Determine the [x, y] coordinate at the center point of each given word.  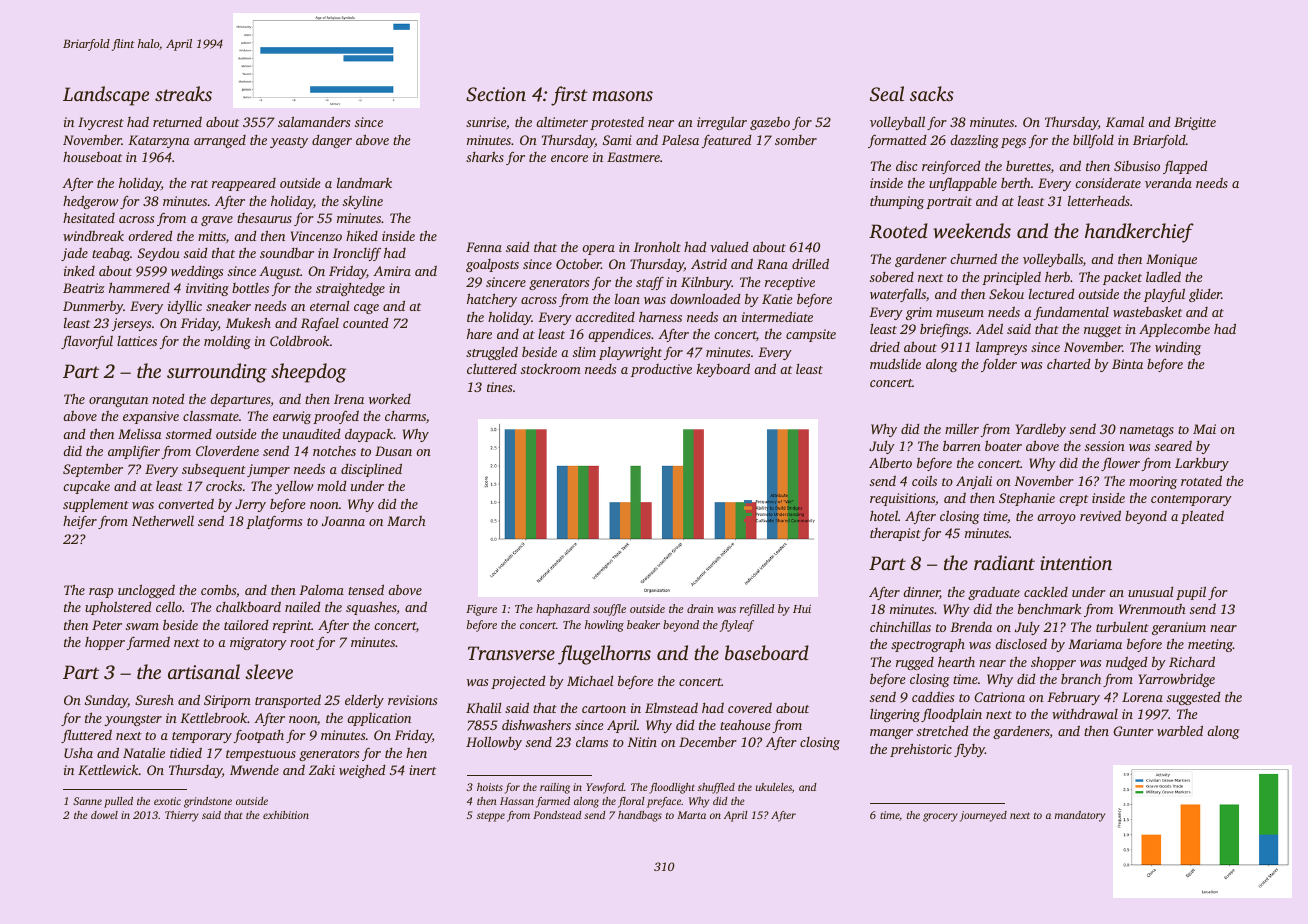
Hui [802, 608]
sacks [932, 93]
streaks [183, 93]
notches [334, 450]
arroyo [1056, 519]
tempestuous [261, 755]
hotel [884, 515]
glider [1205, 295]
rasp [101, 593]
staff [650, 283]
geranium [1179, 628]
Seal [887, 94]
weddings [197, 272]
